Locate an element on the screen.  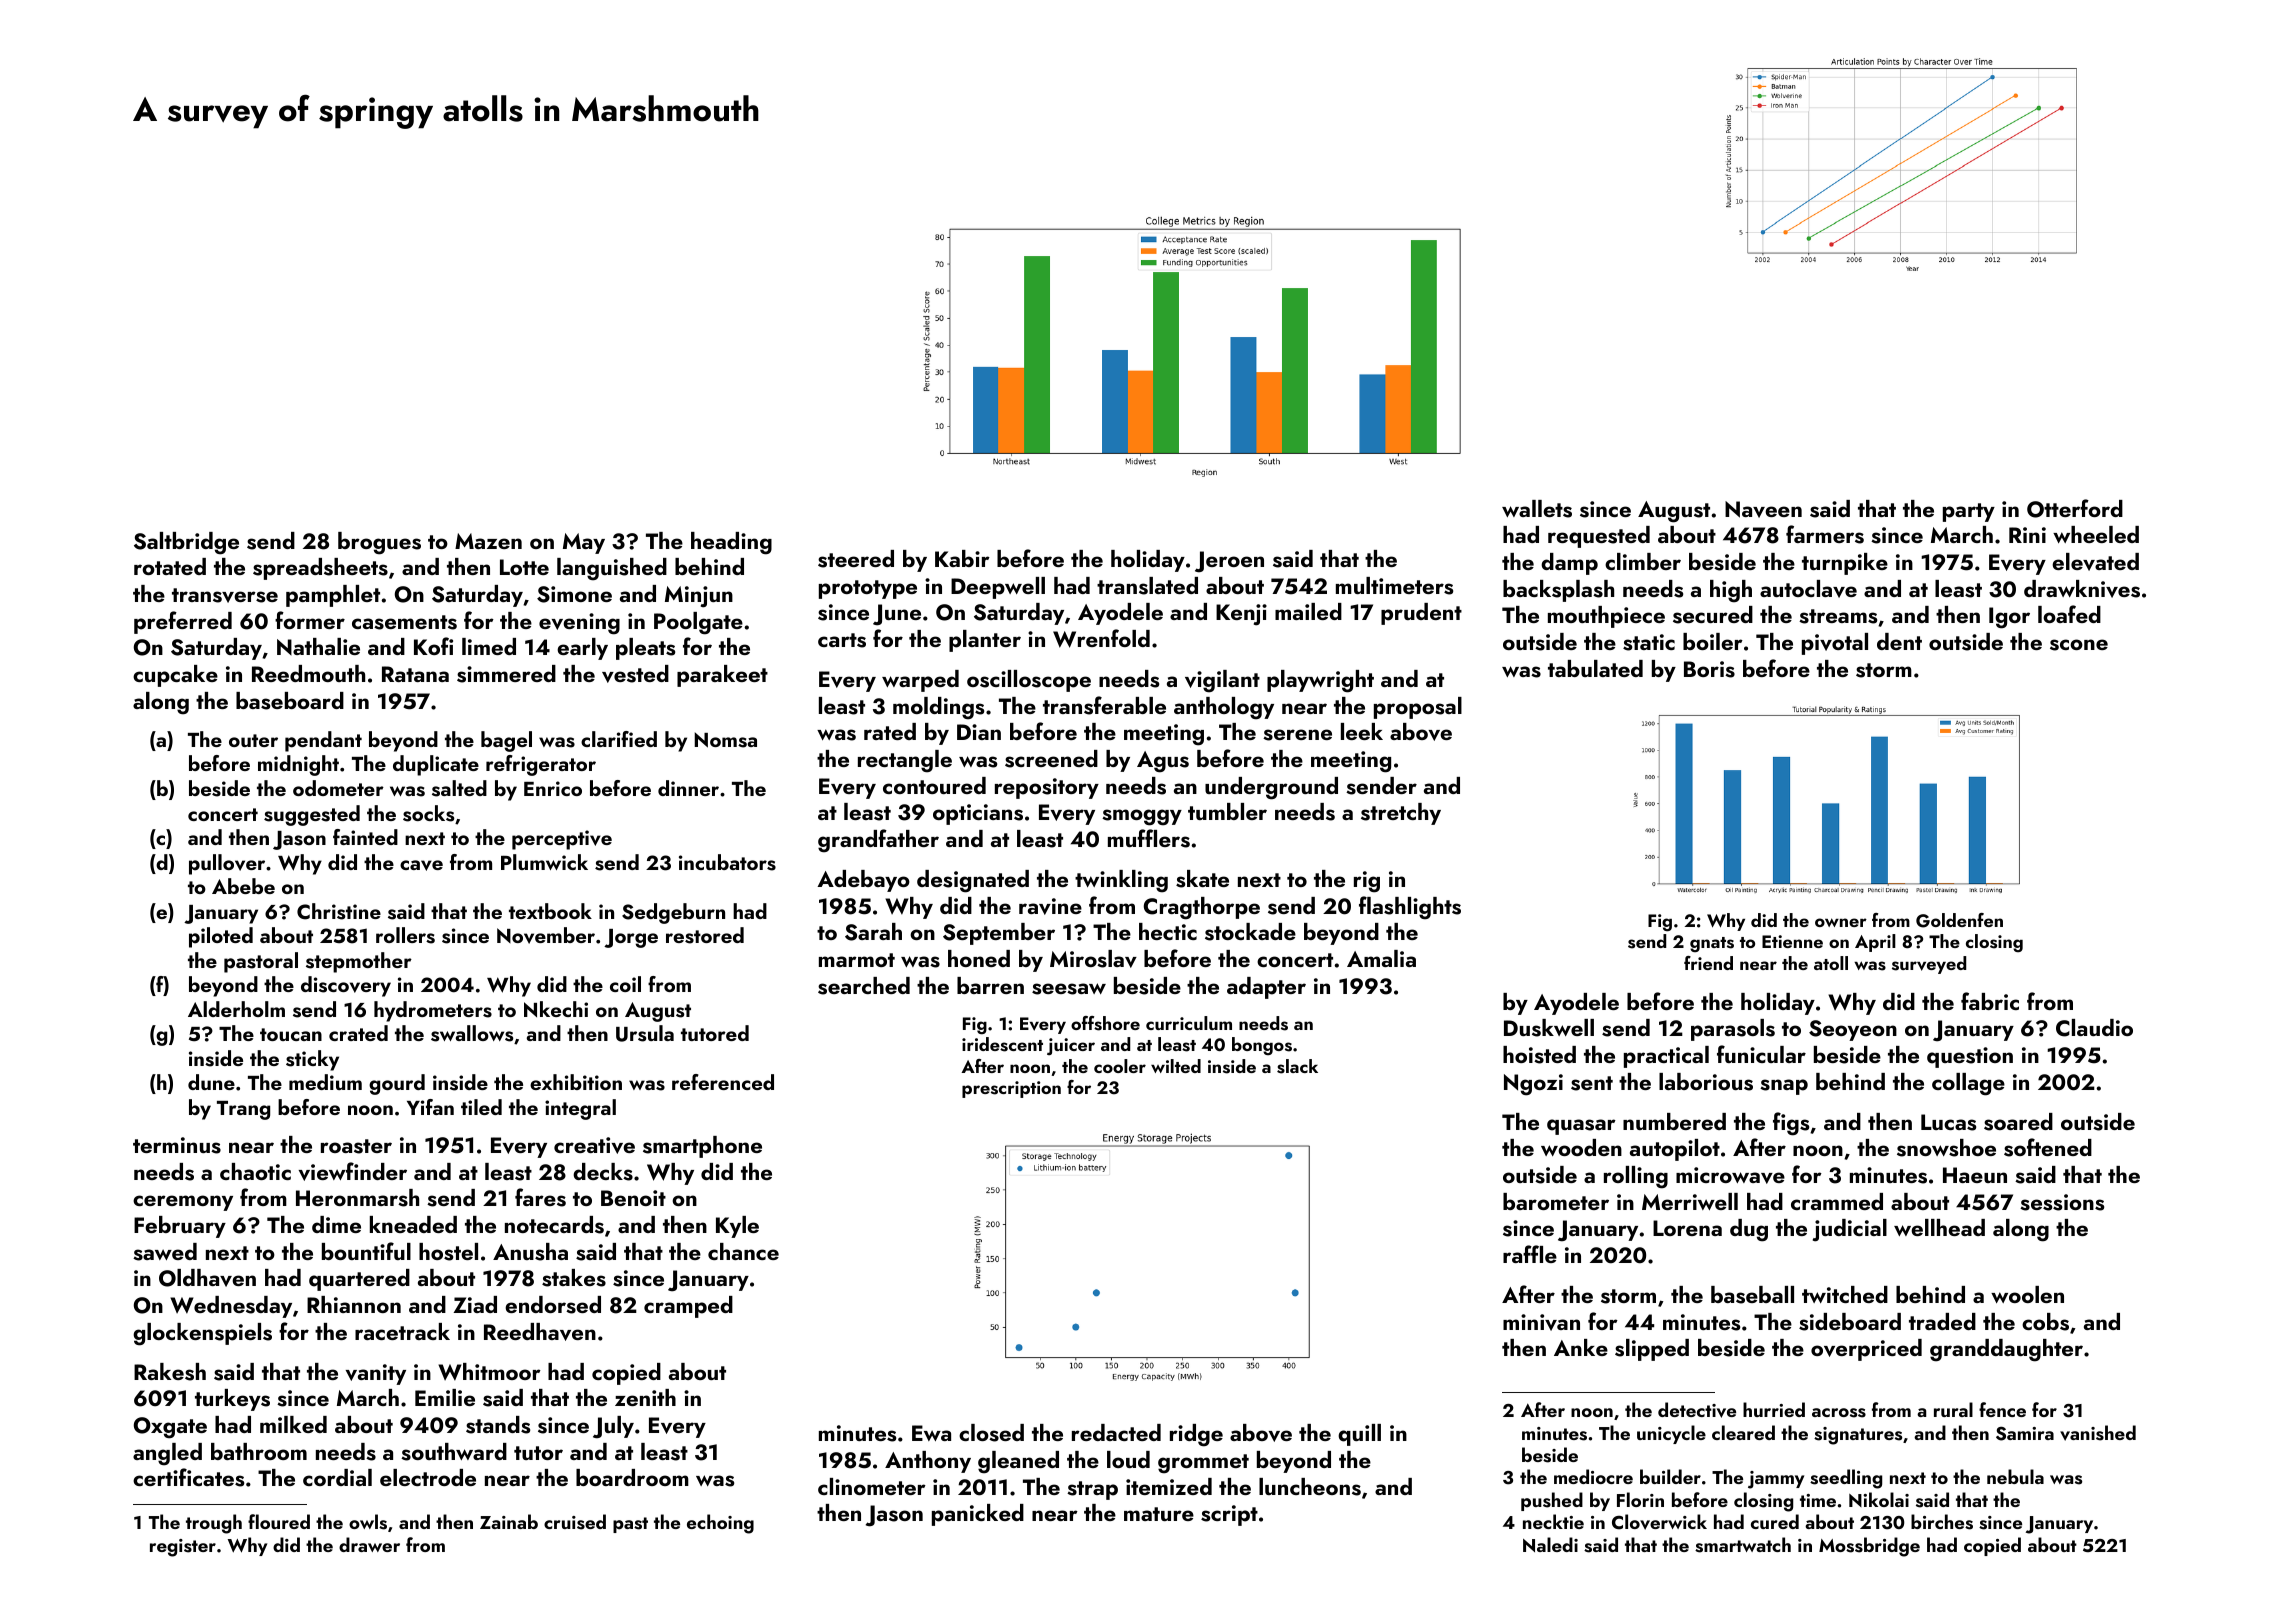
baseball is located at coordinates (1752, 1295).
